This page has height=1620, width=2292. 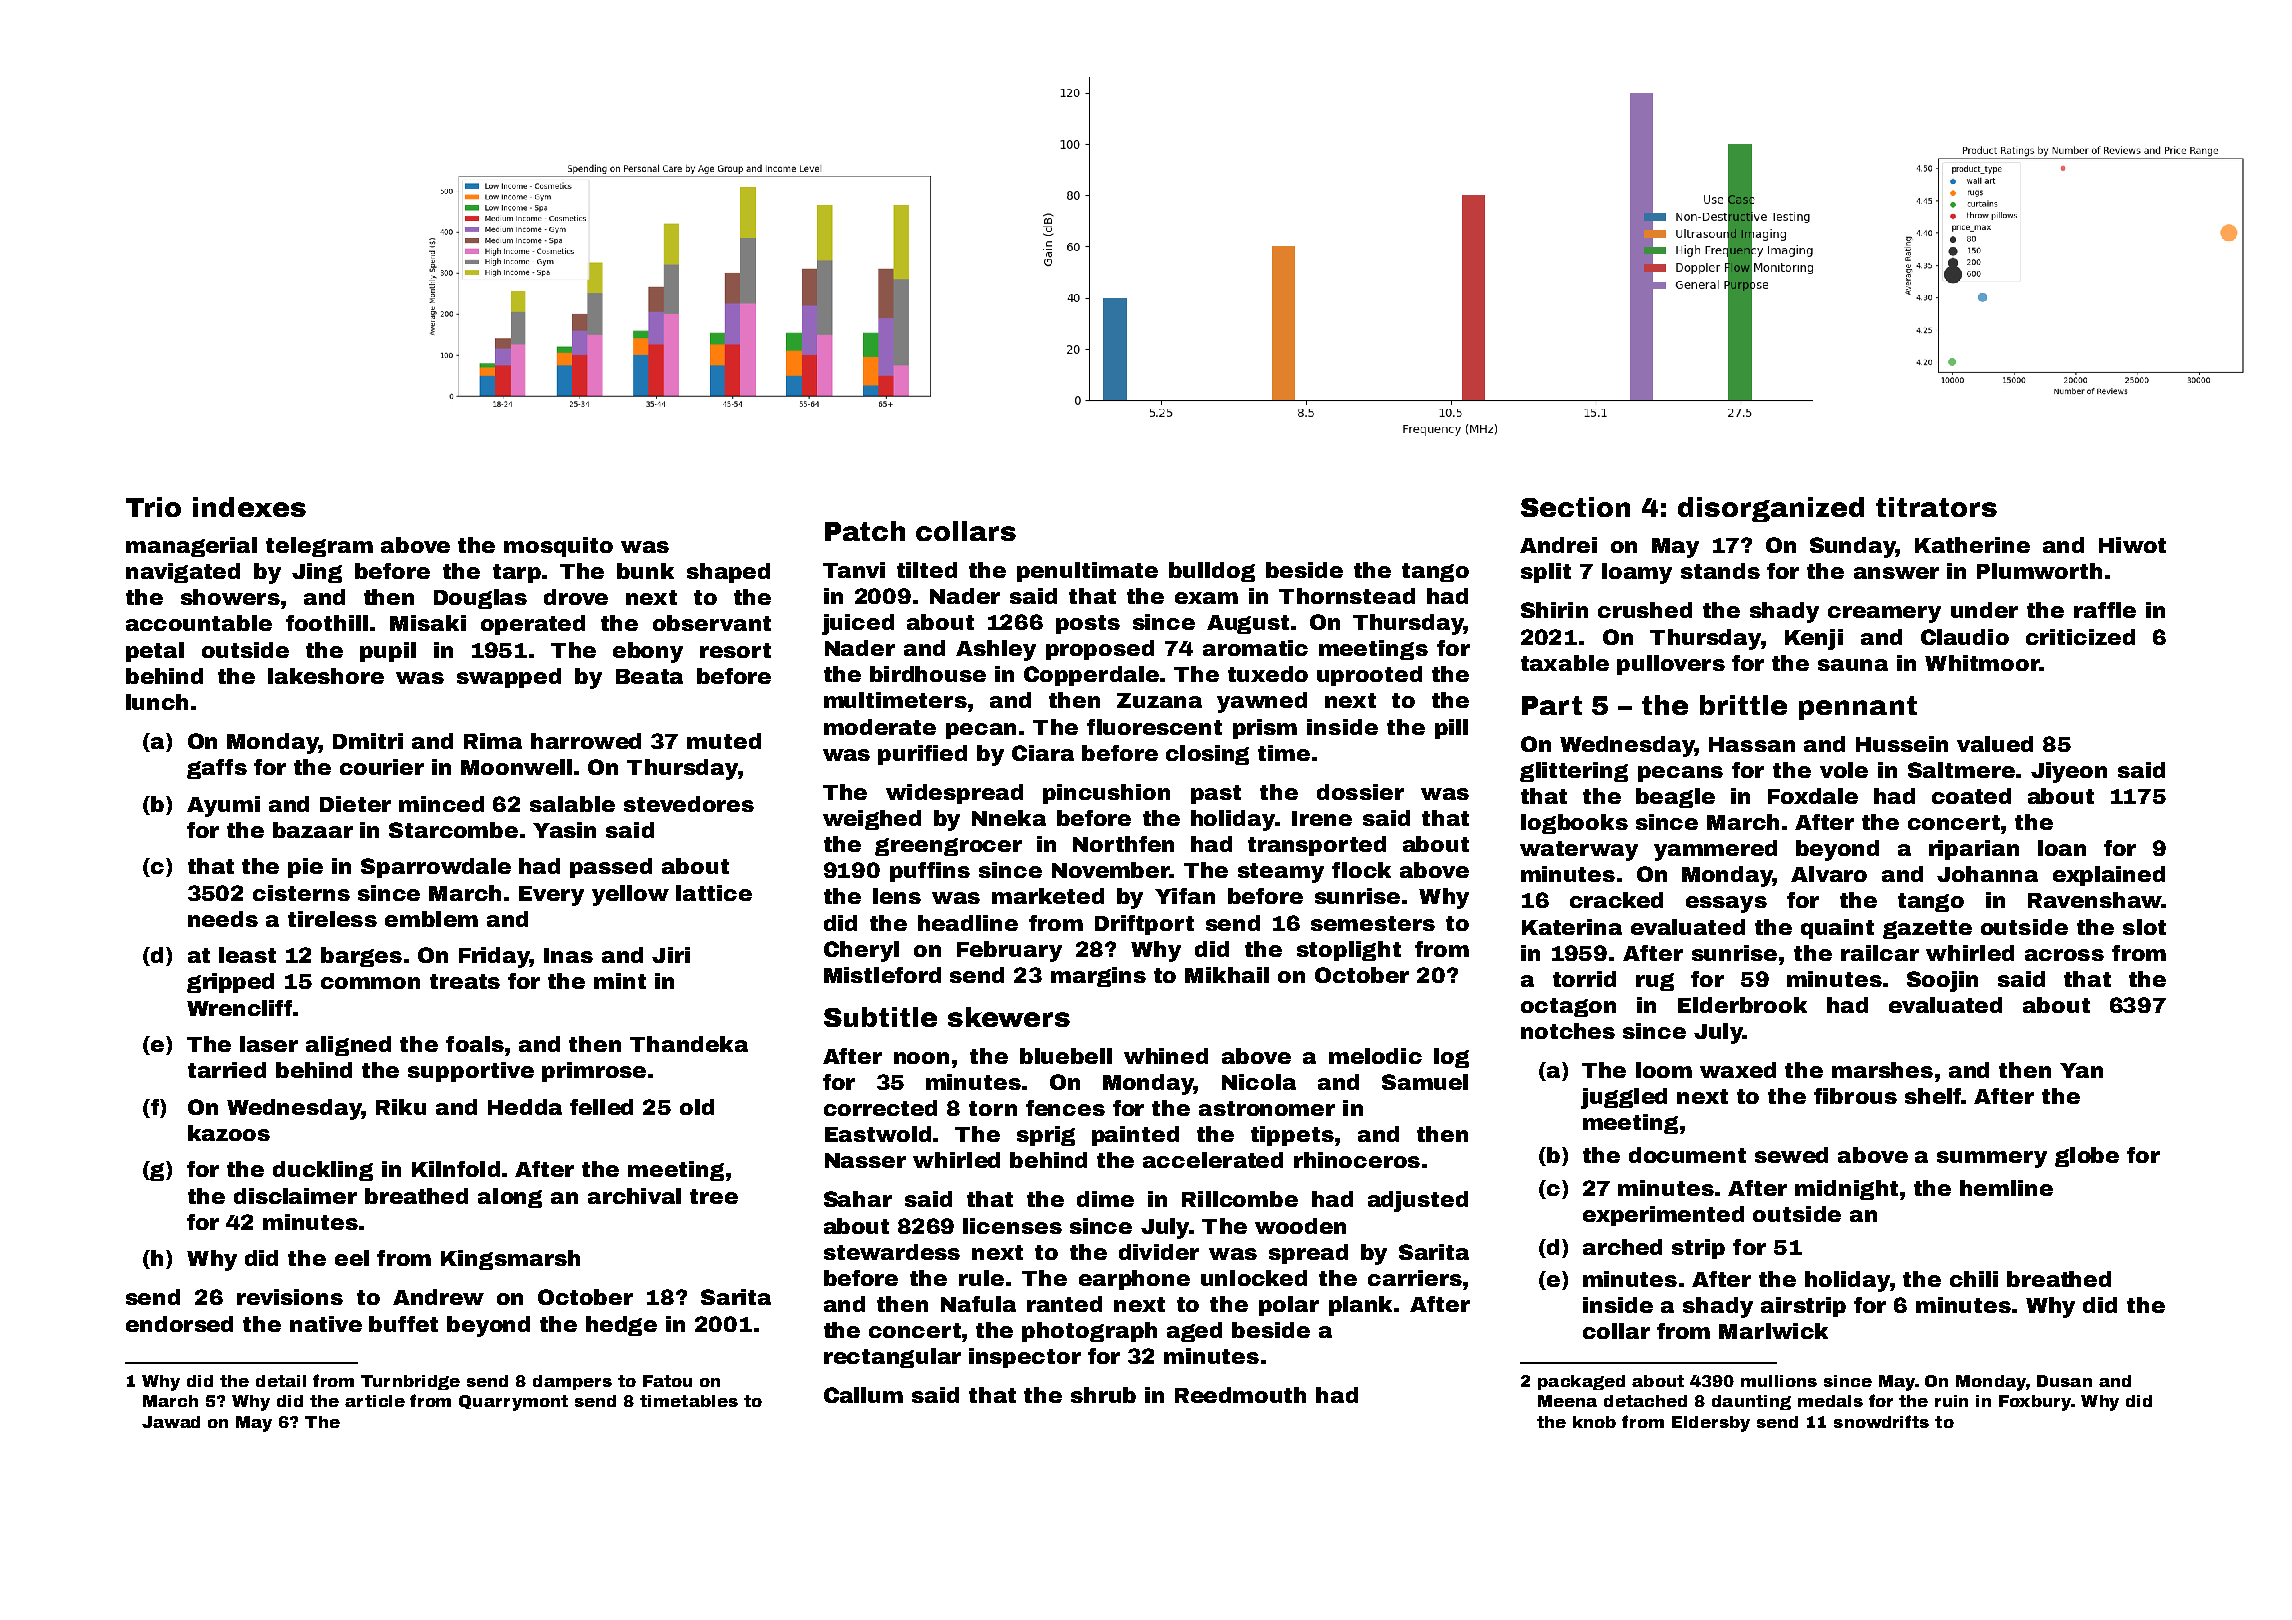 I want to click on Thandeka, so click(x=689, y=1044).
